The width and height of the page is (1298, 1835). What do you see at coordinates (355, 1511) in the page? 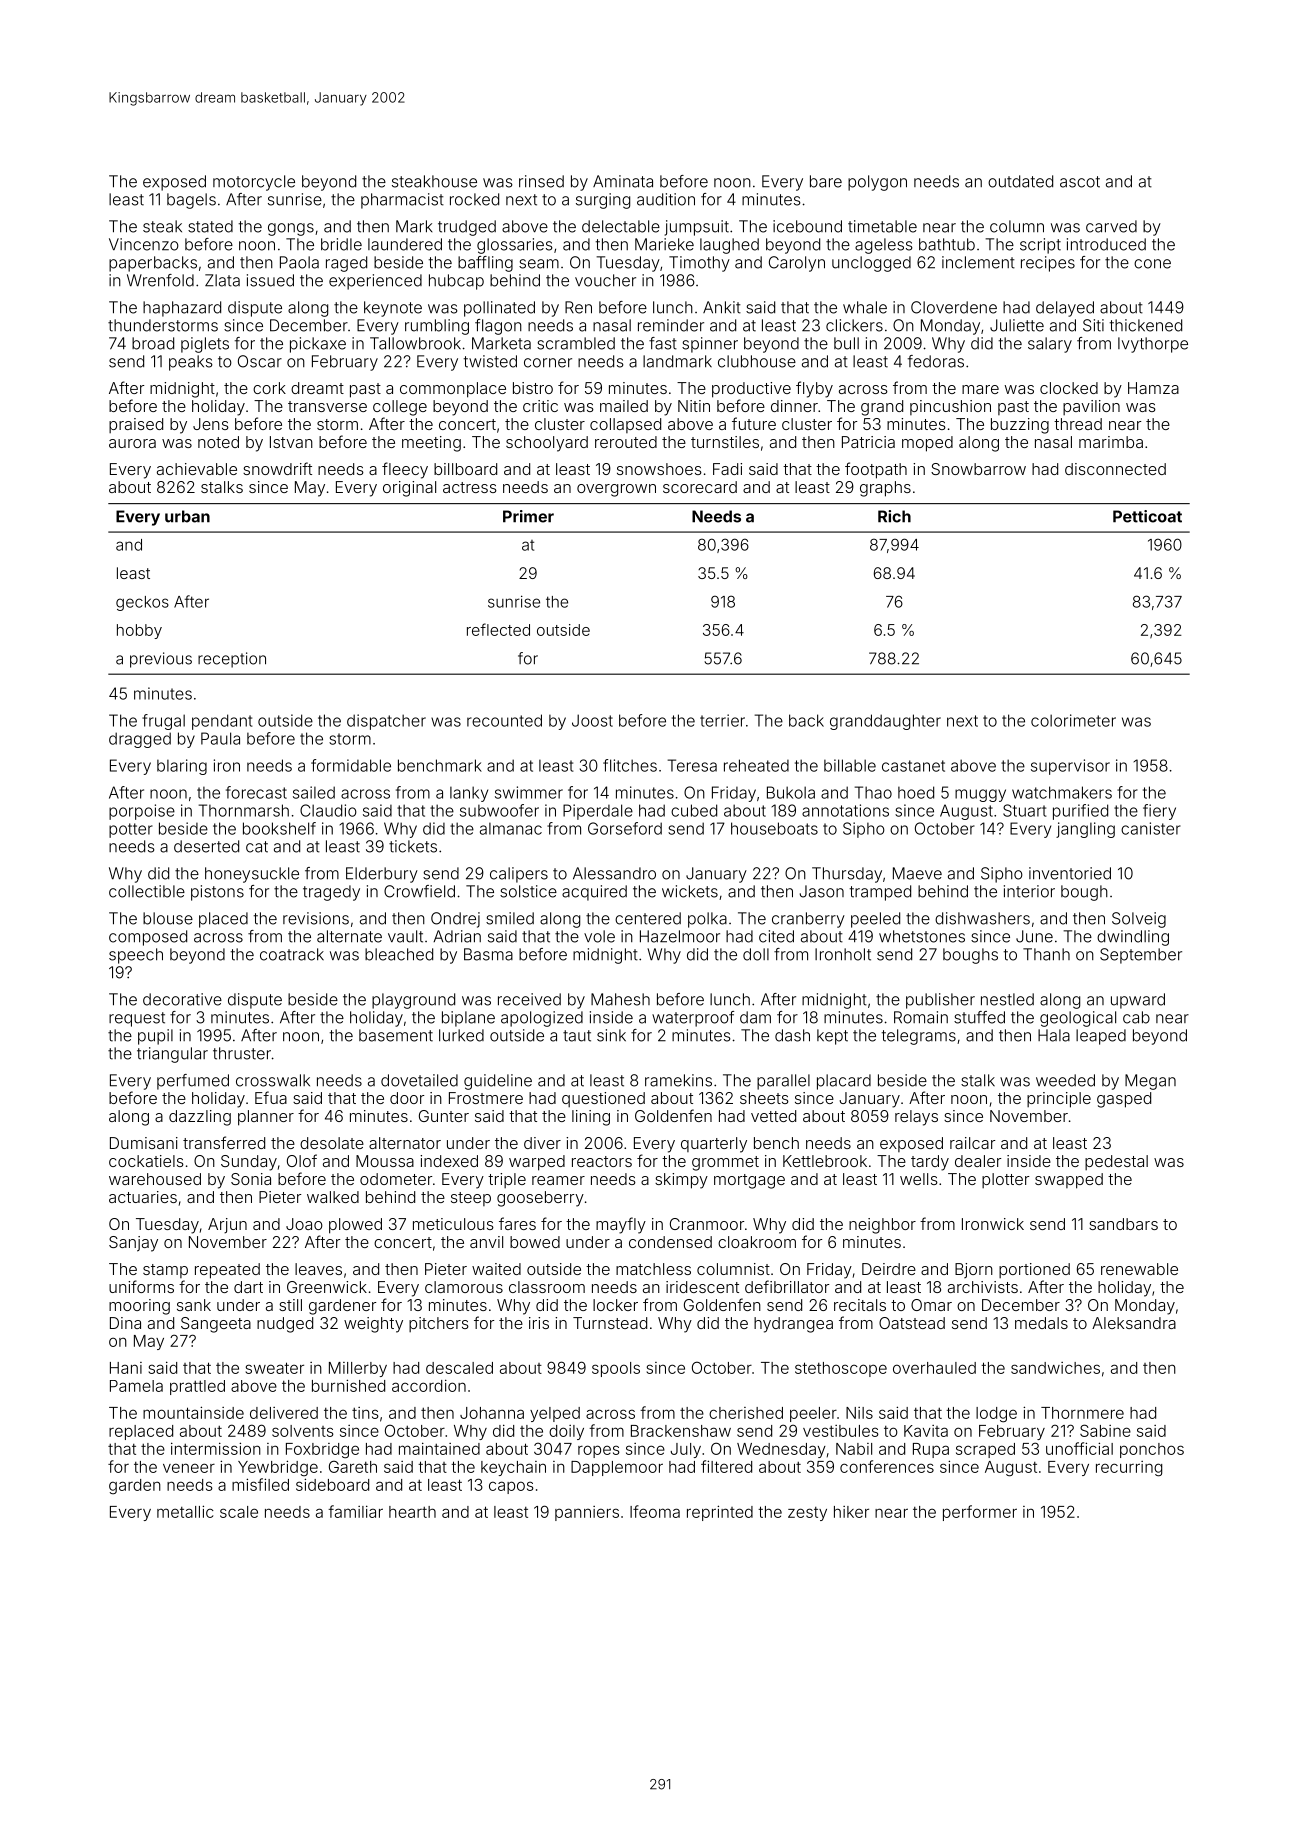
I see `familiar` at bounding box center [355, 1511].
